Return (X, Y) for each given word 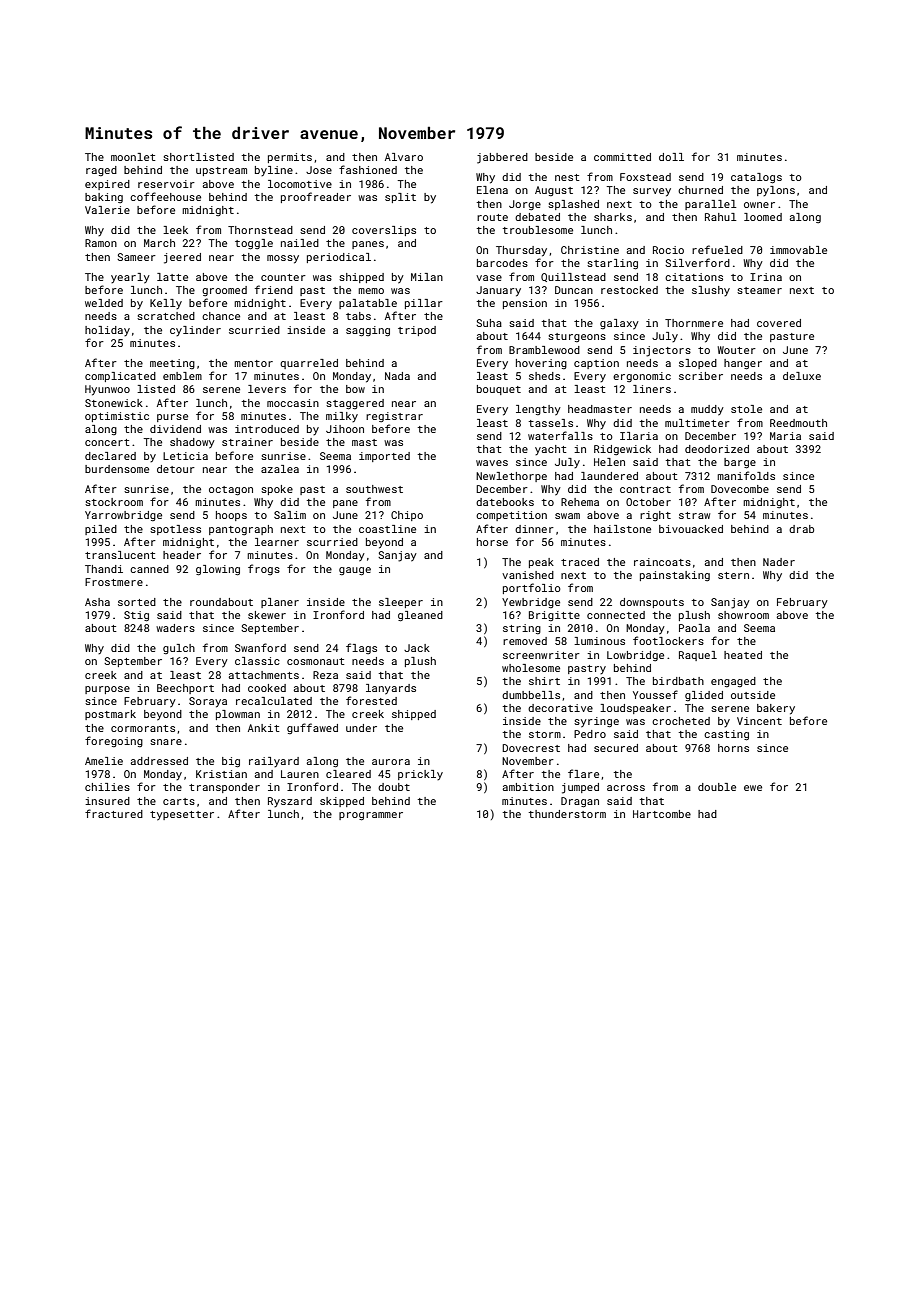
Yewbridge (531, 603)
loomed (763, 217)
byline (274, 171)
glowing (218, 570)
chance (221, 316)
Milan (427, 277)
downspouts (652, 603)
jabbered (502, 158)
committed (622, 157)
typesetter (182, 816)
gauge (355, 571)
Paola (694, 628)
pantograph (241, 530)
